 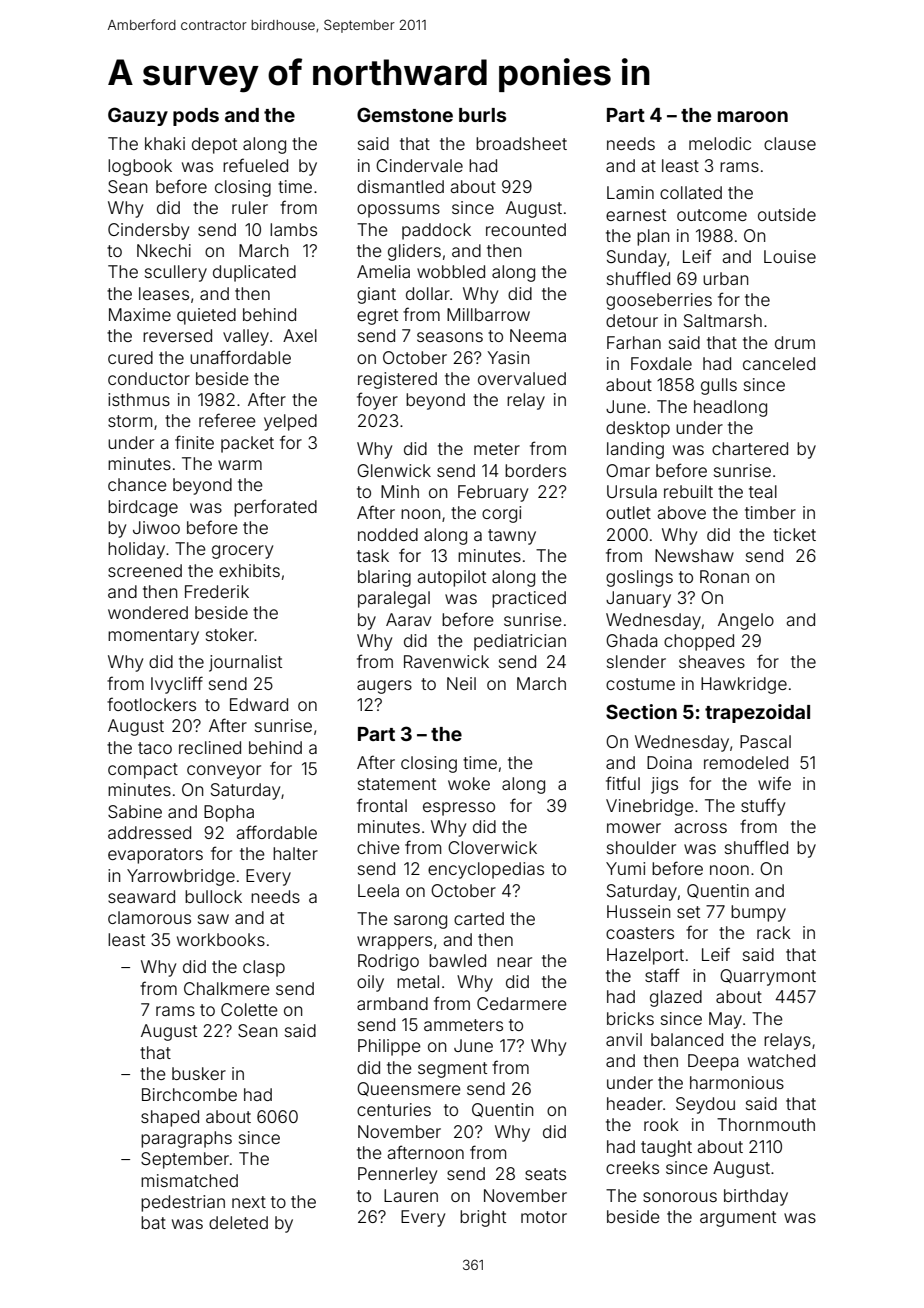 I want to click on Newshaw, so click(x=694, y=555).
